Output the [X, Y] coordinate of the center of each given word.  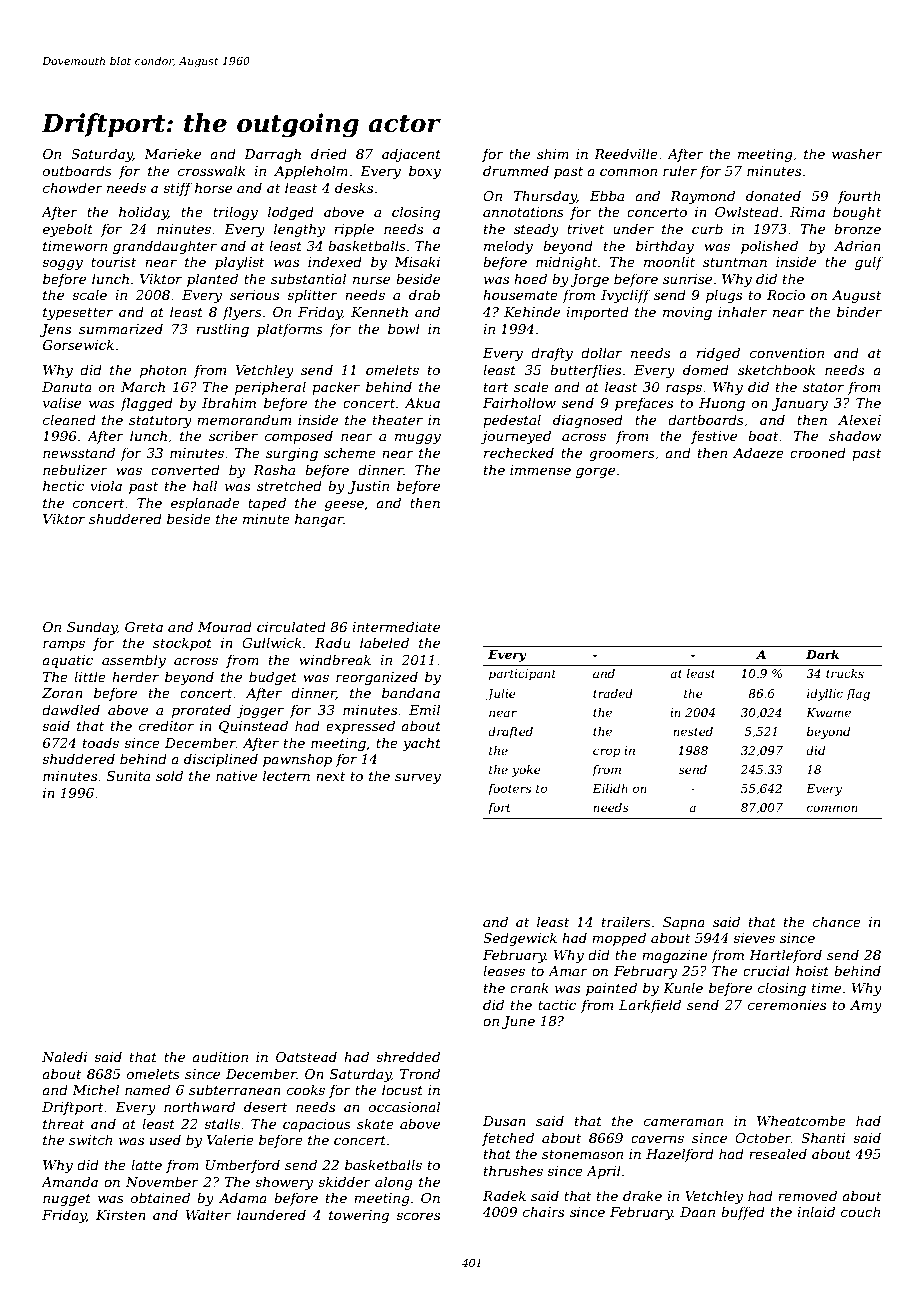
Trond [420, 1073]
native [236, 776]
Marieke [172, 153]
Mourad [225, 626]
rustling [222, 330]
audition [220, 1056]
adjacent [411, 155]
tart [496, 387]
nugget [67, 1200]
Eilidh [610, 788]
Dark [822, 654]
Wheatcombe [801, 1120]
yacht [421, 744]
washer [857, 153]
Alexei [859, 419]
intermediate [396, 626]
